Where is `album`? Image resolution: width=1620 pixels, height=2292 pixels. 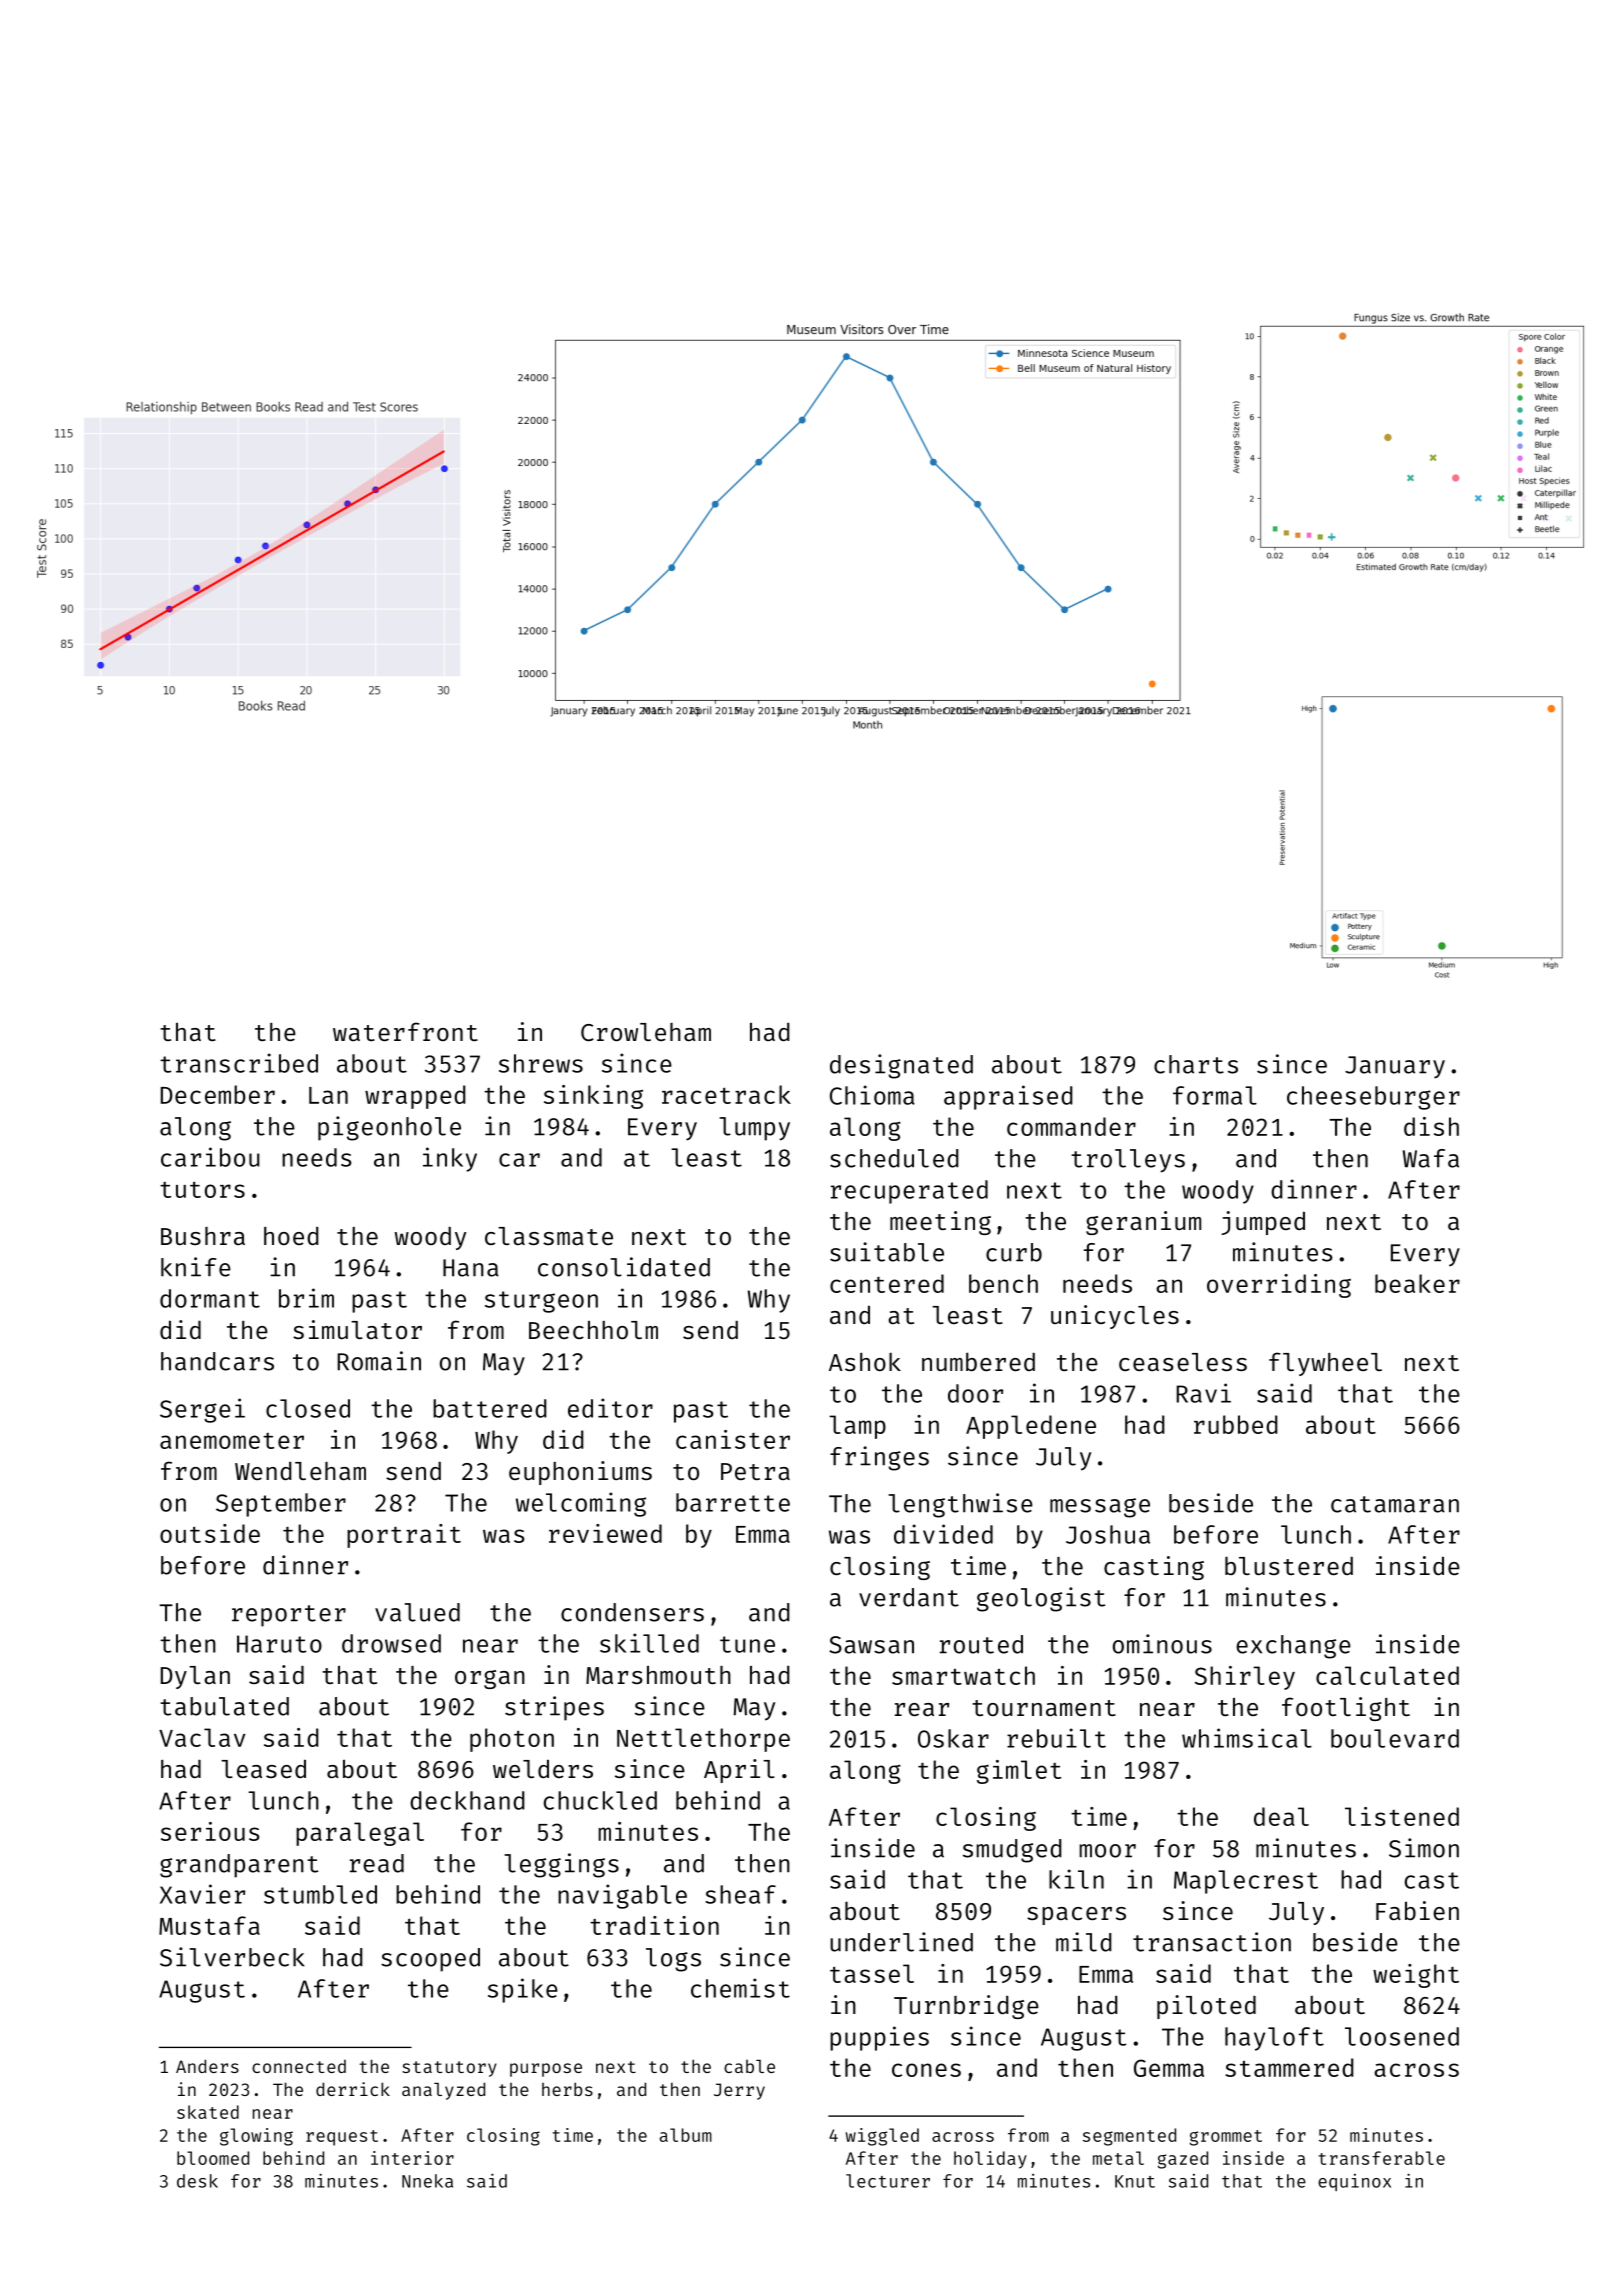
album is located at coordinates (686, 2135).
